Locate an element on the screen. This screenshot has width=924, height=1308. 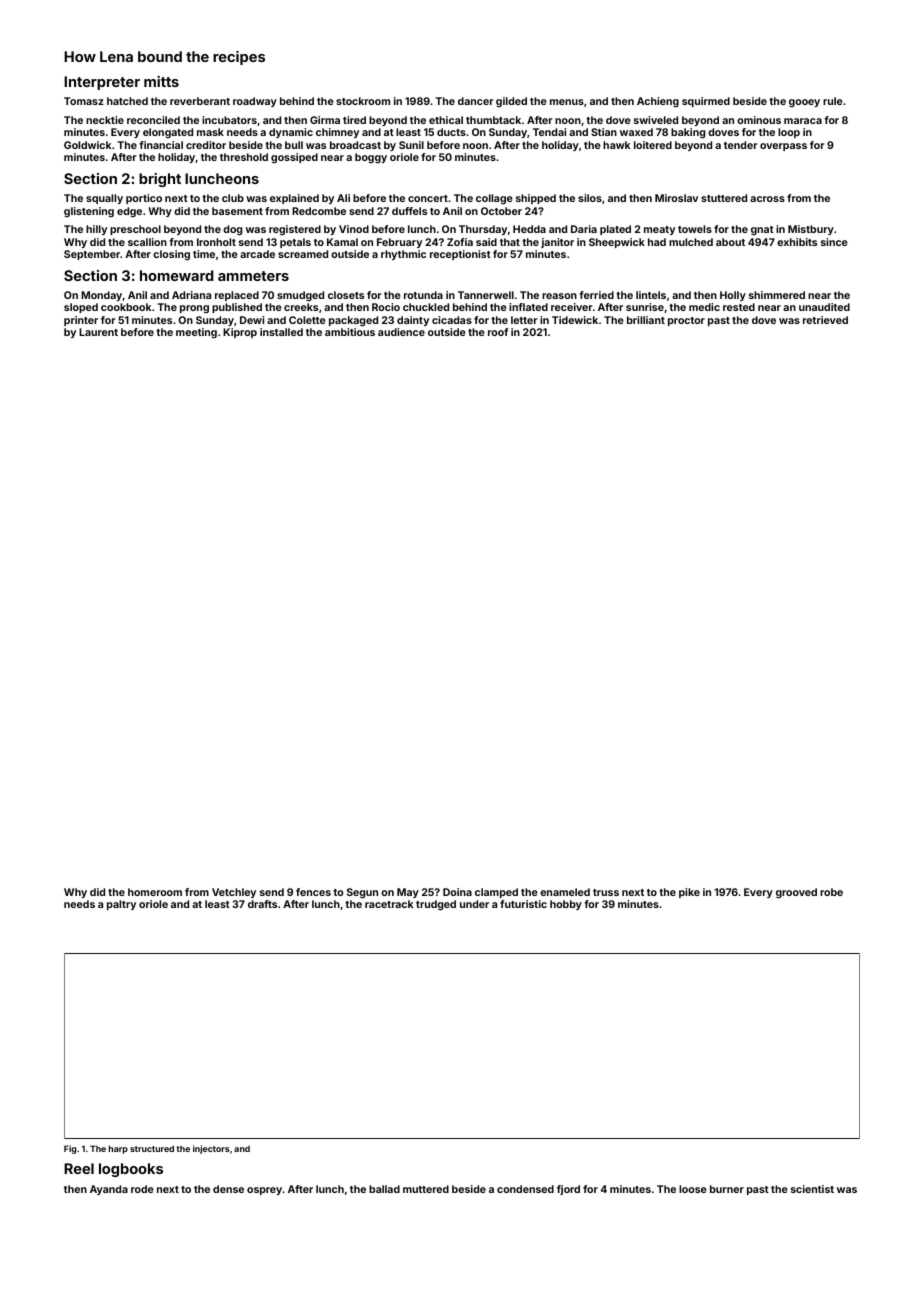
drafts is located at coordinates (262, 904).
